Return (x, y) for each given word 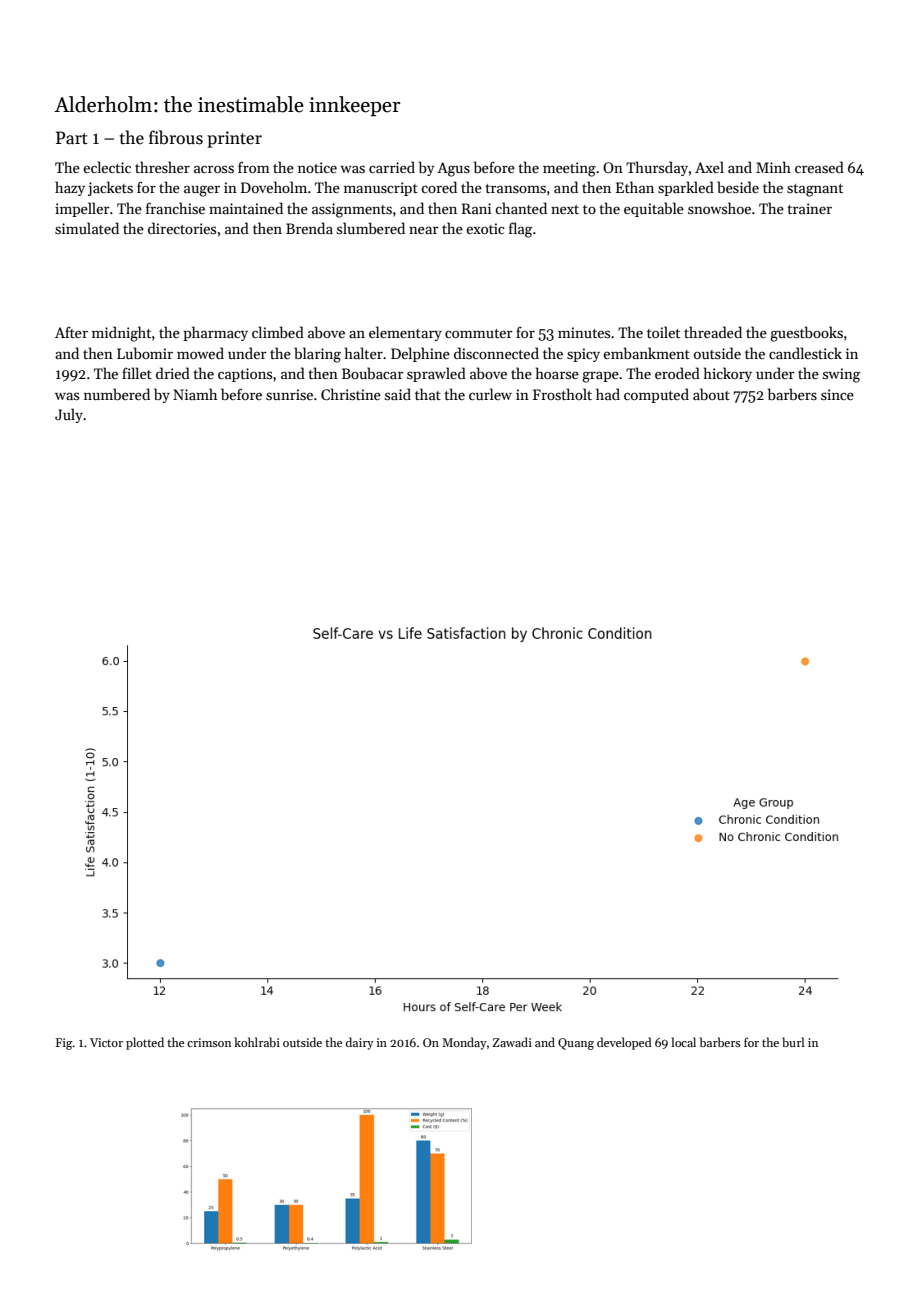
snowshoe (719, 208)
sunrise (289, 394)
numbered (117, 394)
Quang (576, 1044)
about (711, 394)
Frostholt (562, 394)
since (837, 394)
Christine (351, 394)
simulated (87, 228)
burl (793, 1042)
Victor (106, 1042)
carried (392, 167)
